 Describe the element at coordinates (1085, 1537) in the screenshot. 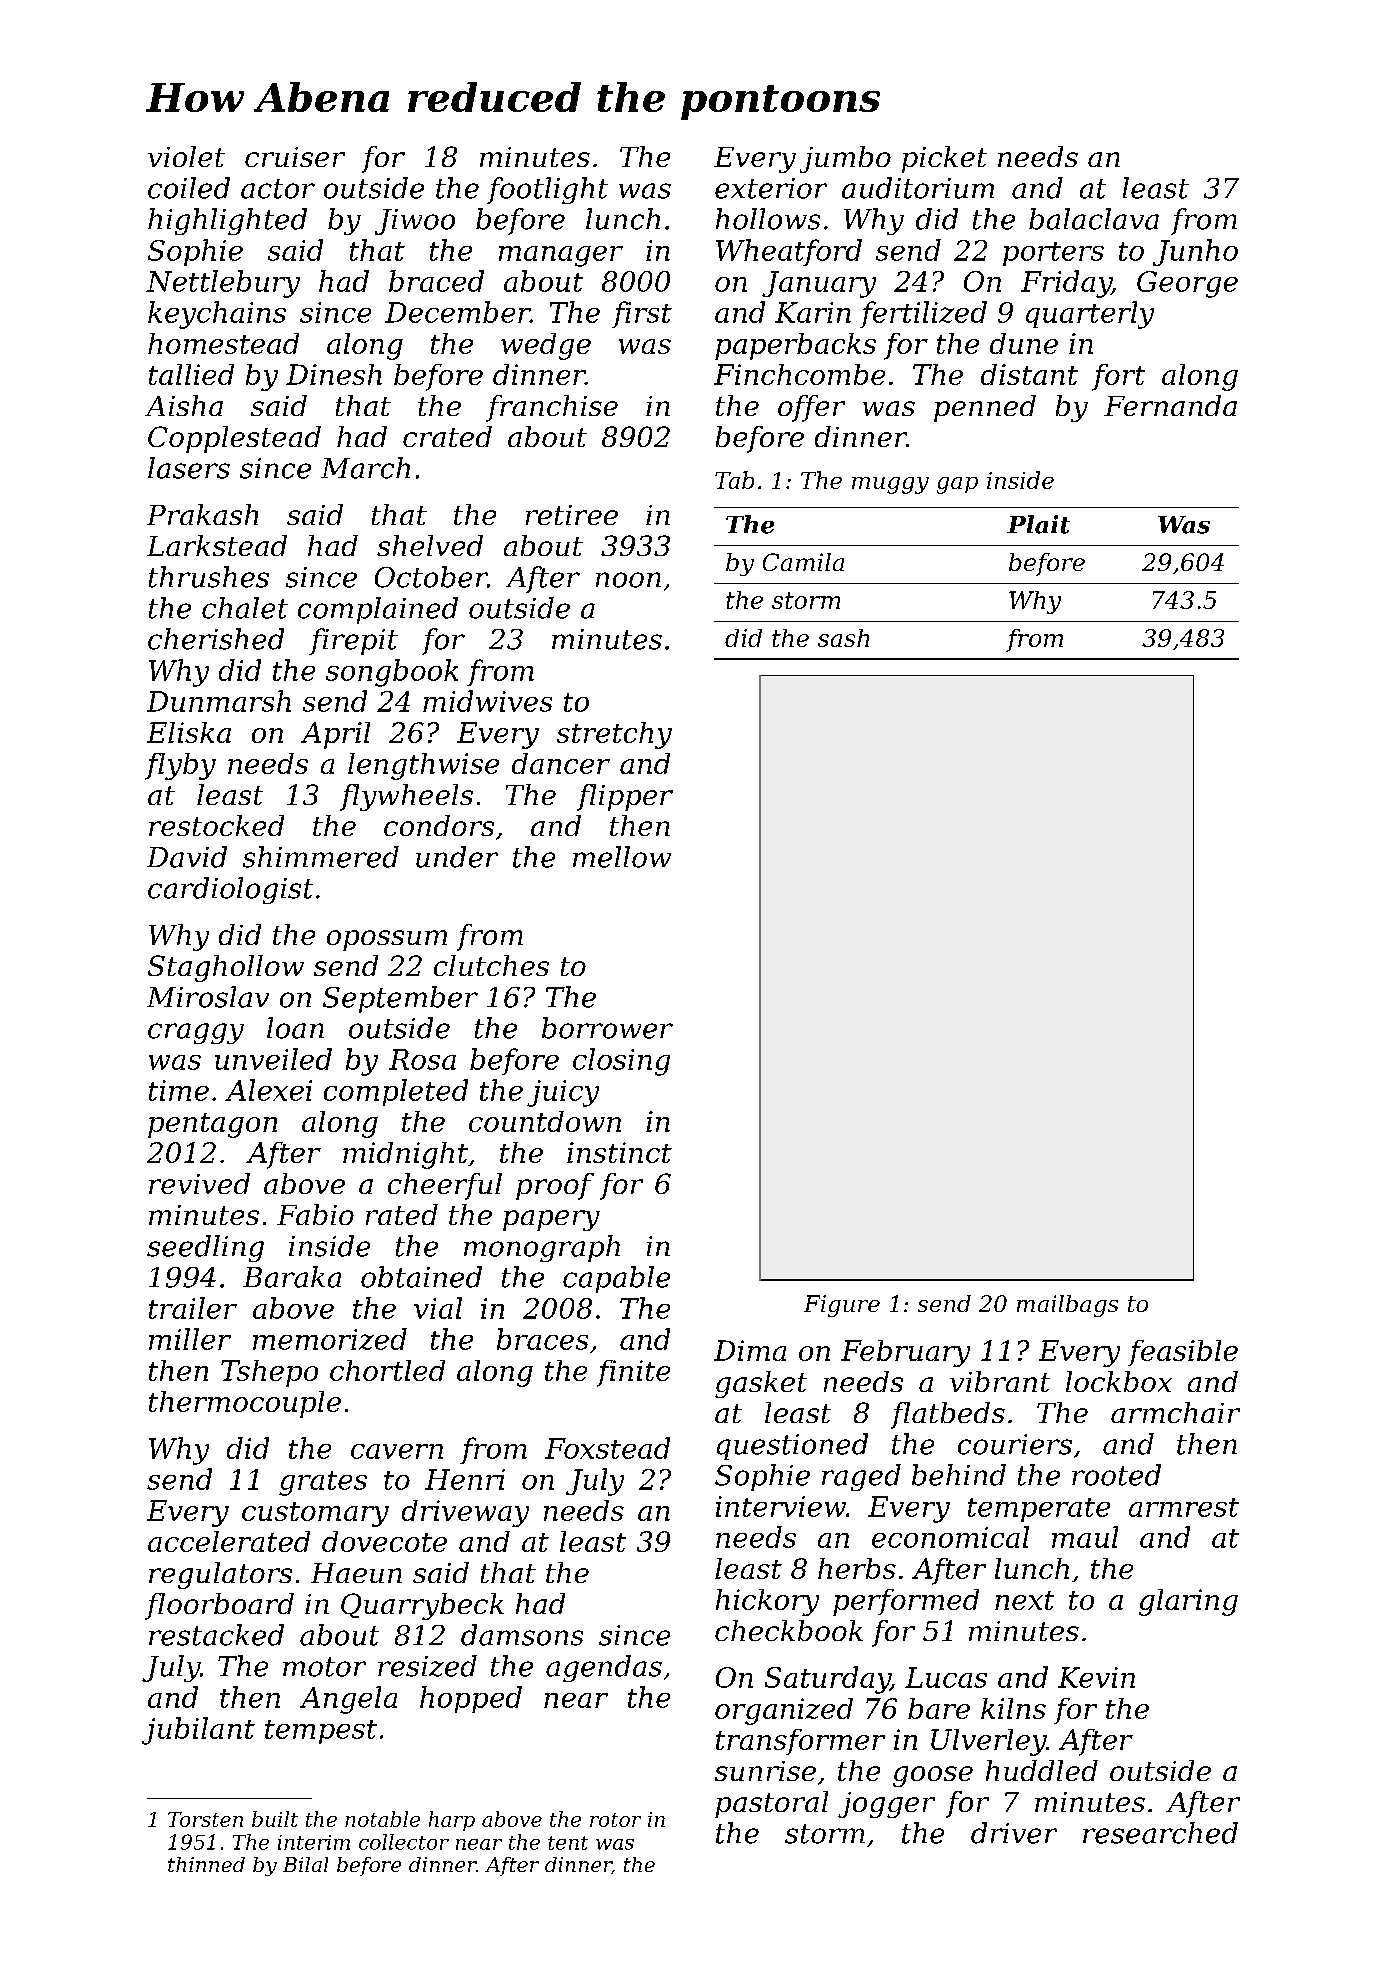

I see `maul` at that location.
